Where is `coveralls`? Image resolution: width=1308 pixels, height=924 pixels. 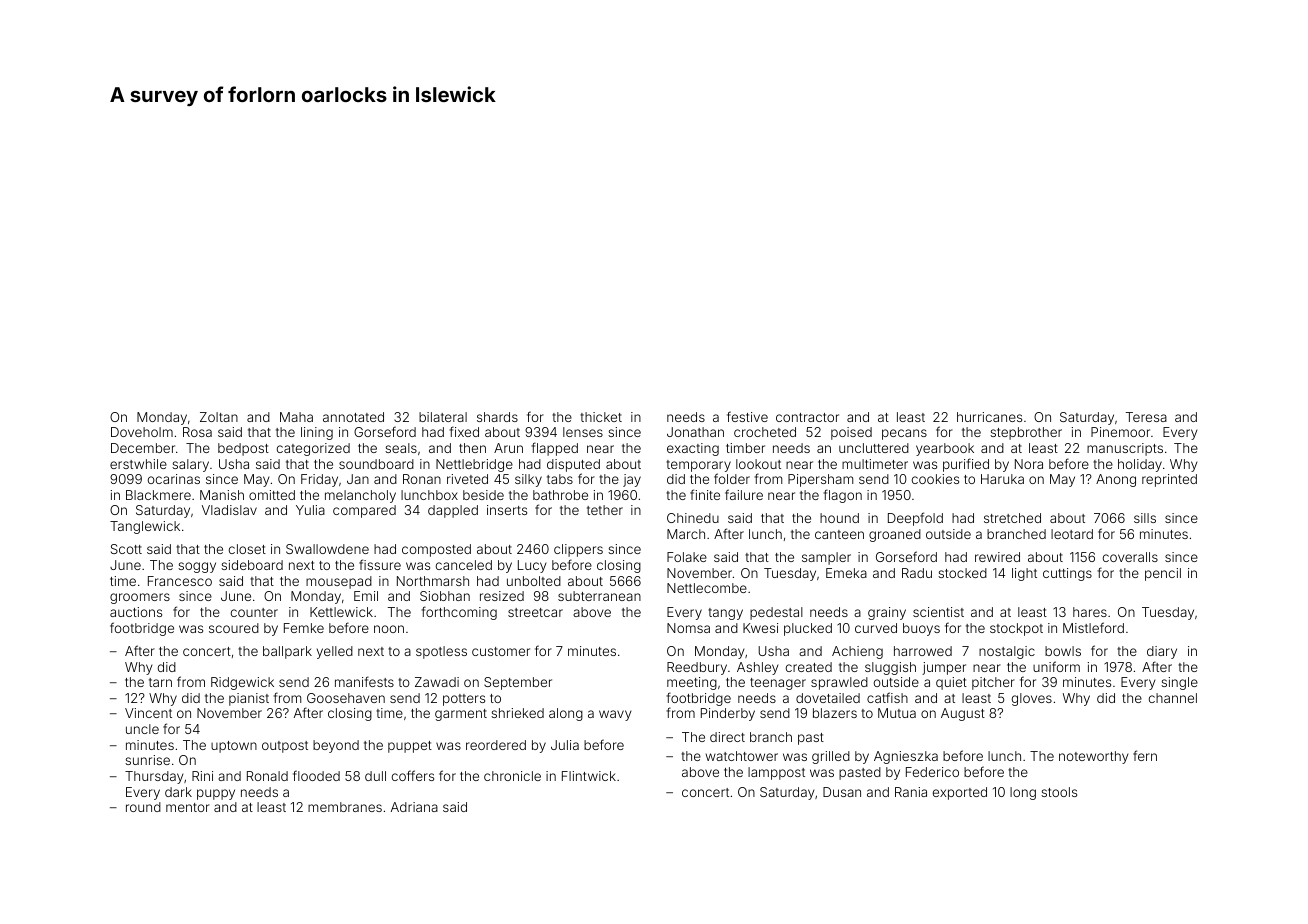 coveralls is located at coordinates (1130, 557).
